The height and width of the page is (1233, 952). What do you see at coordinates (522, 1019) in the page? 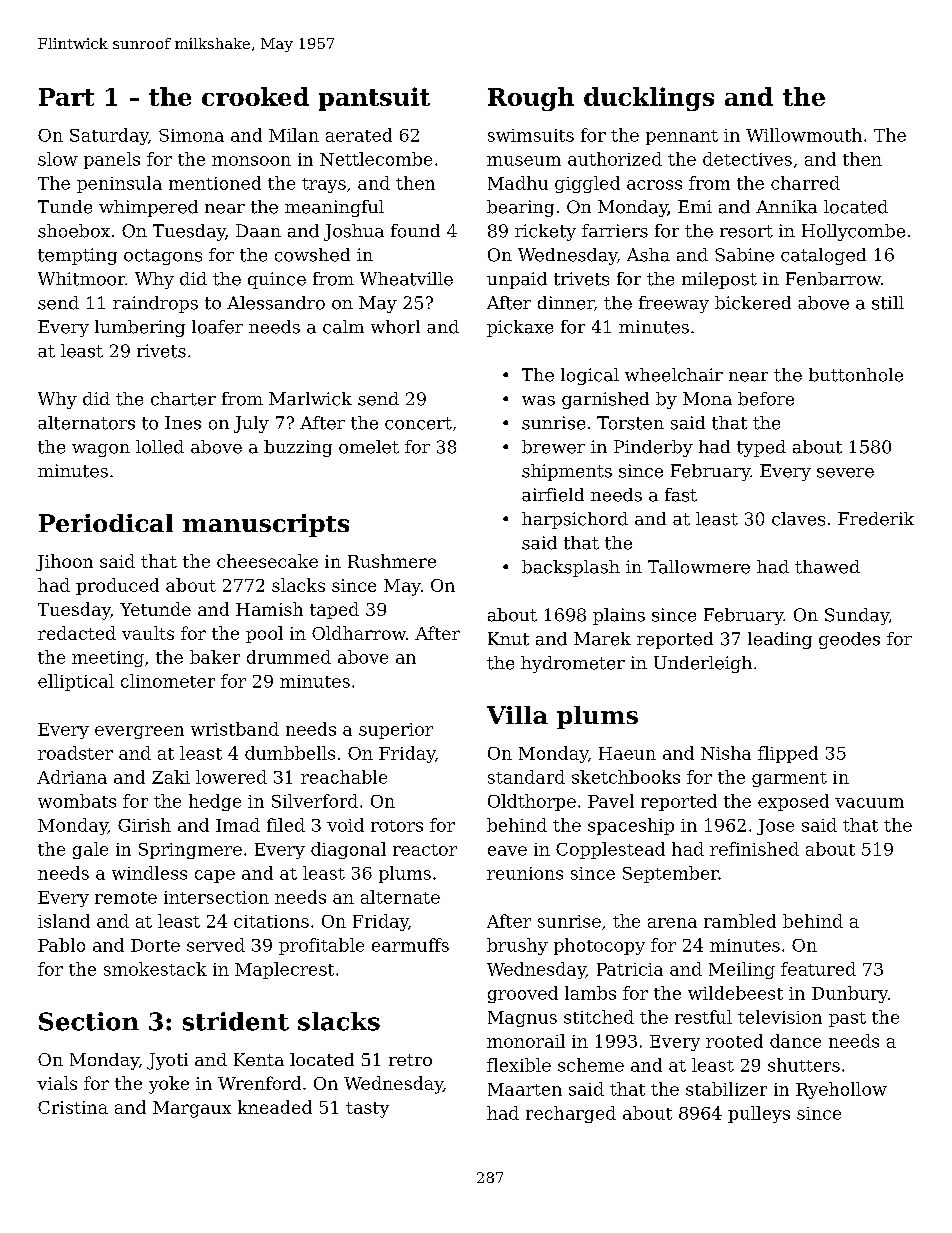
I see `Magnus` at bounding box center [522, 1019].
